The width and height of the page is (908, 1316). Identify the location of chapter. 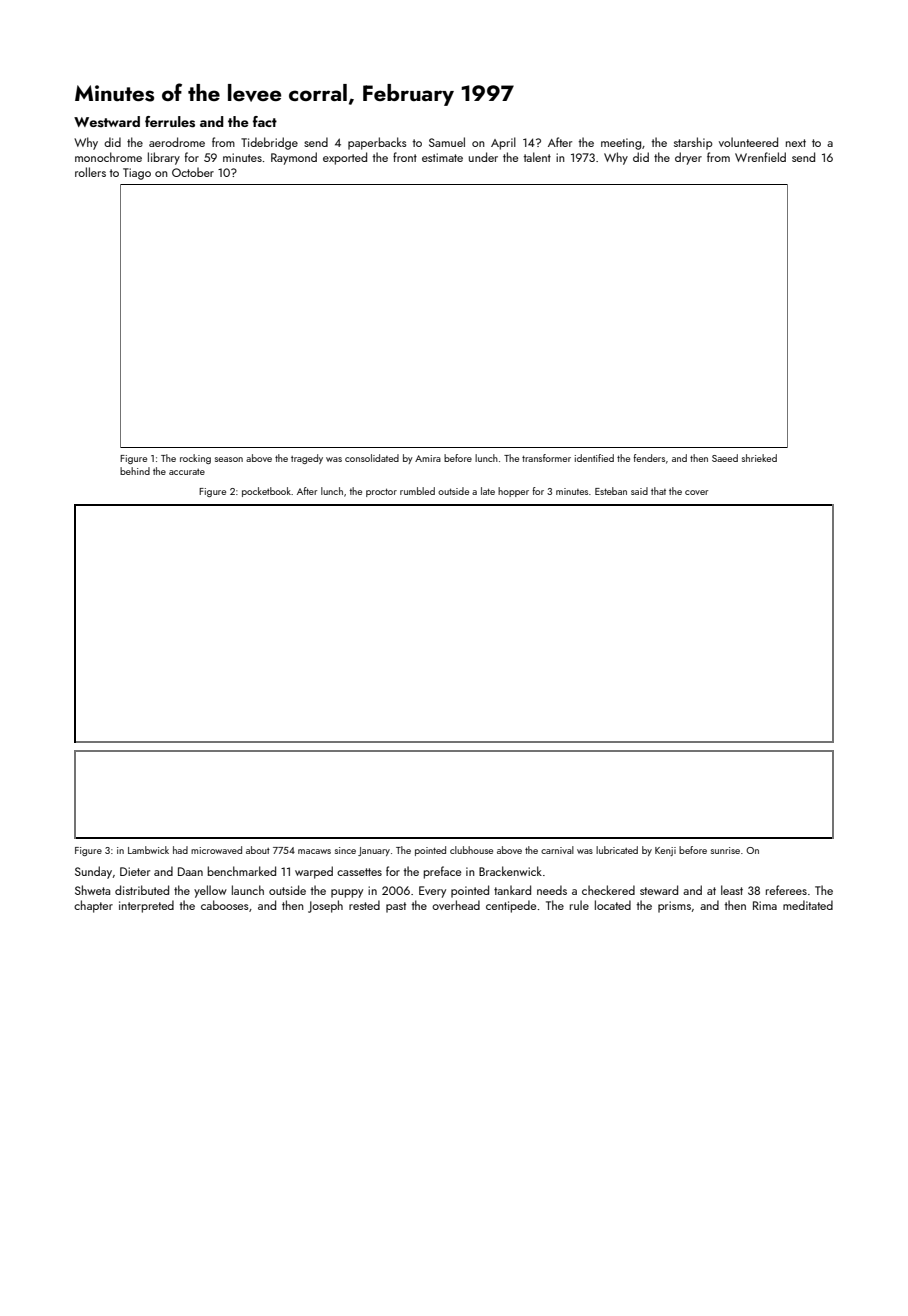
(93, 906).
